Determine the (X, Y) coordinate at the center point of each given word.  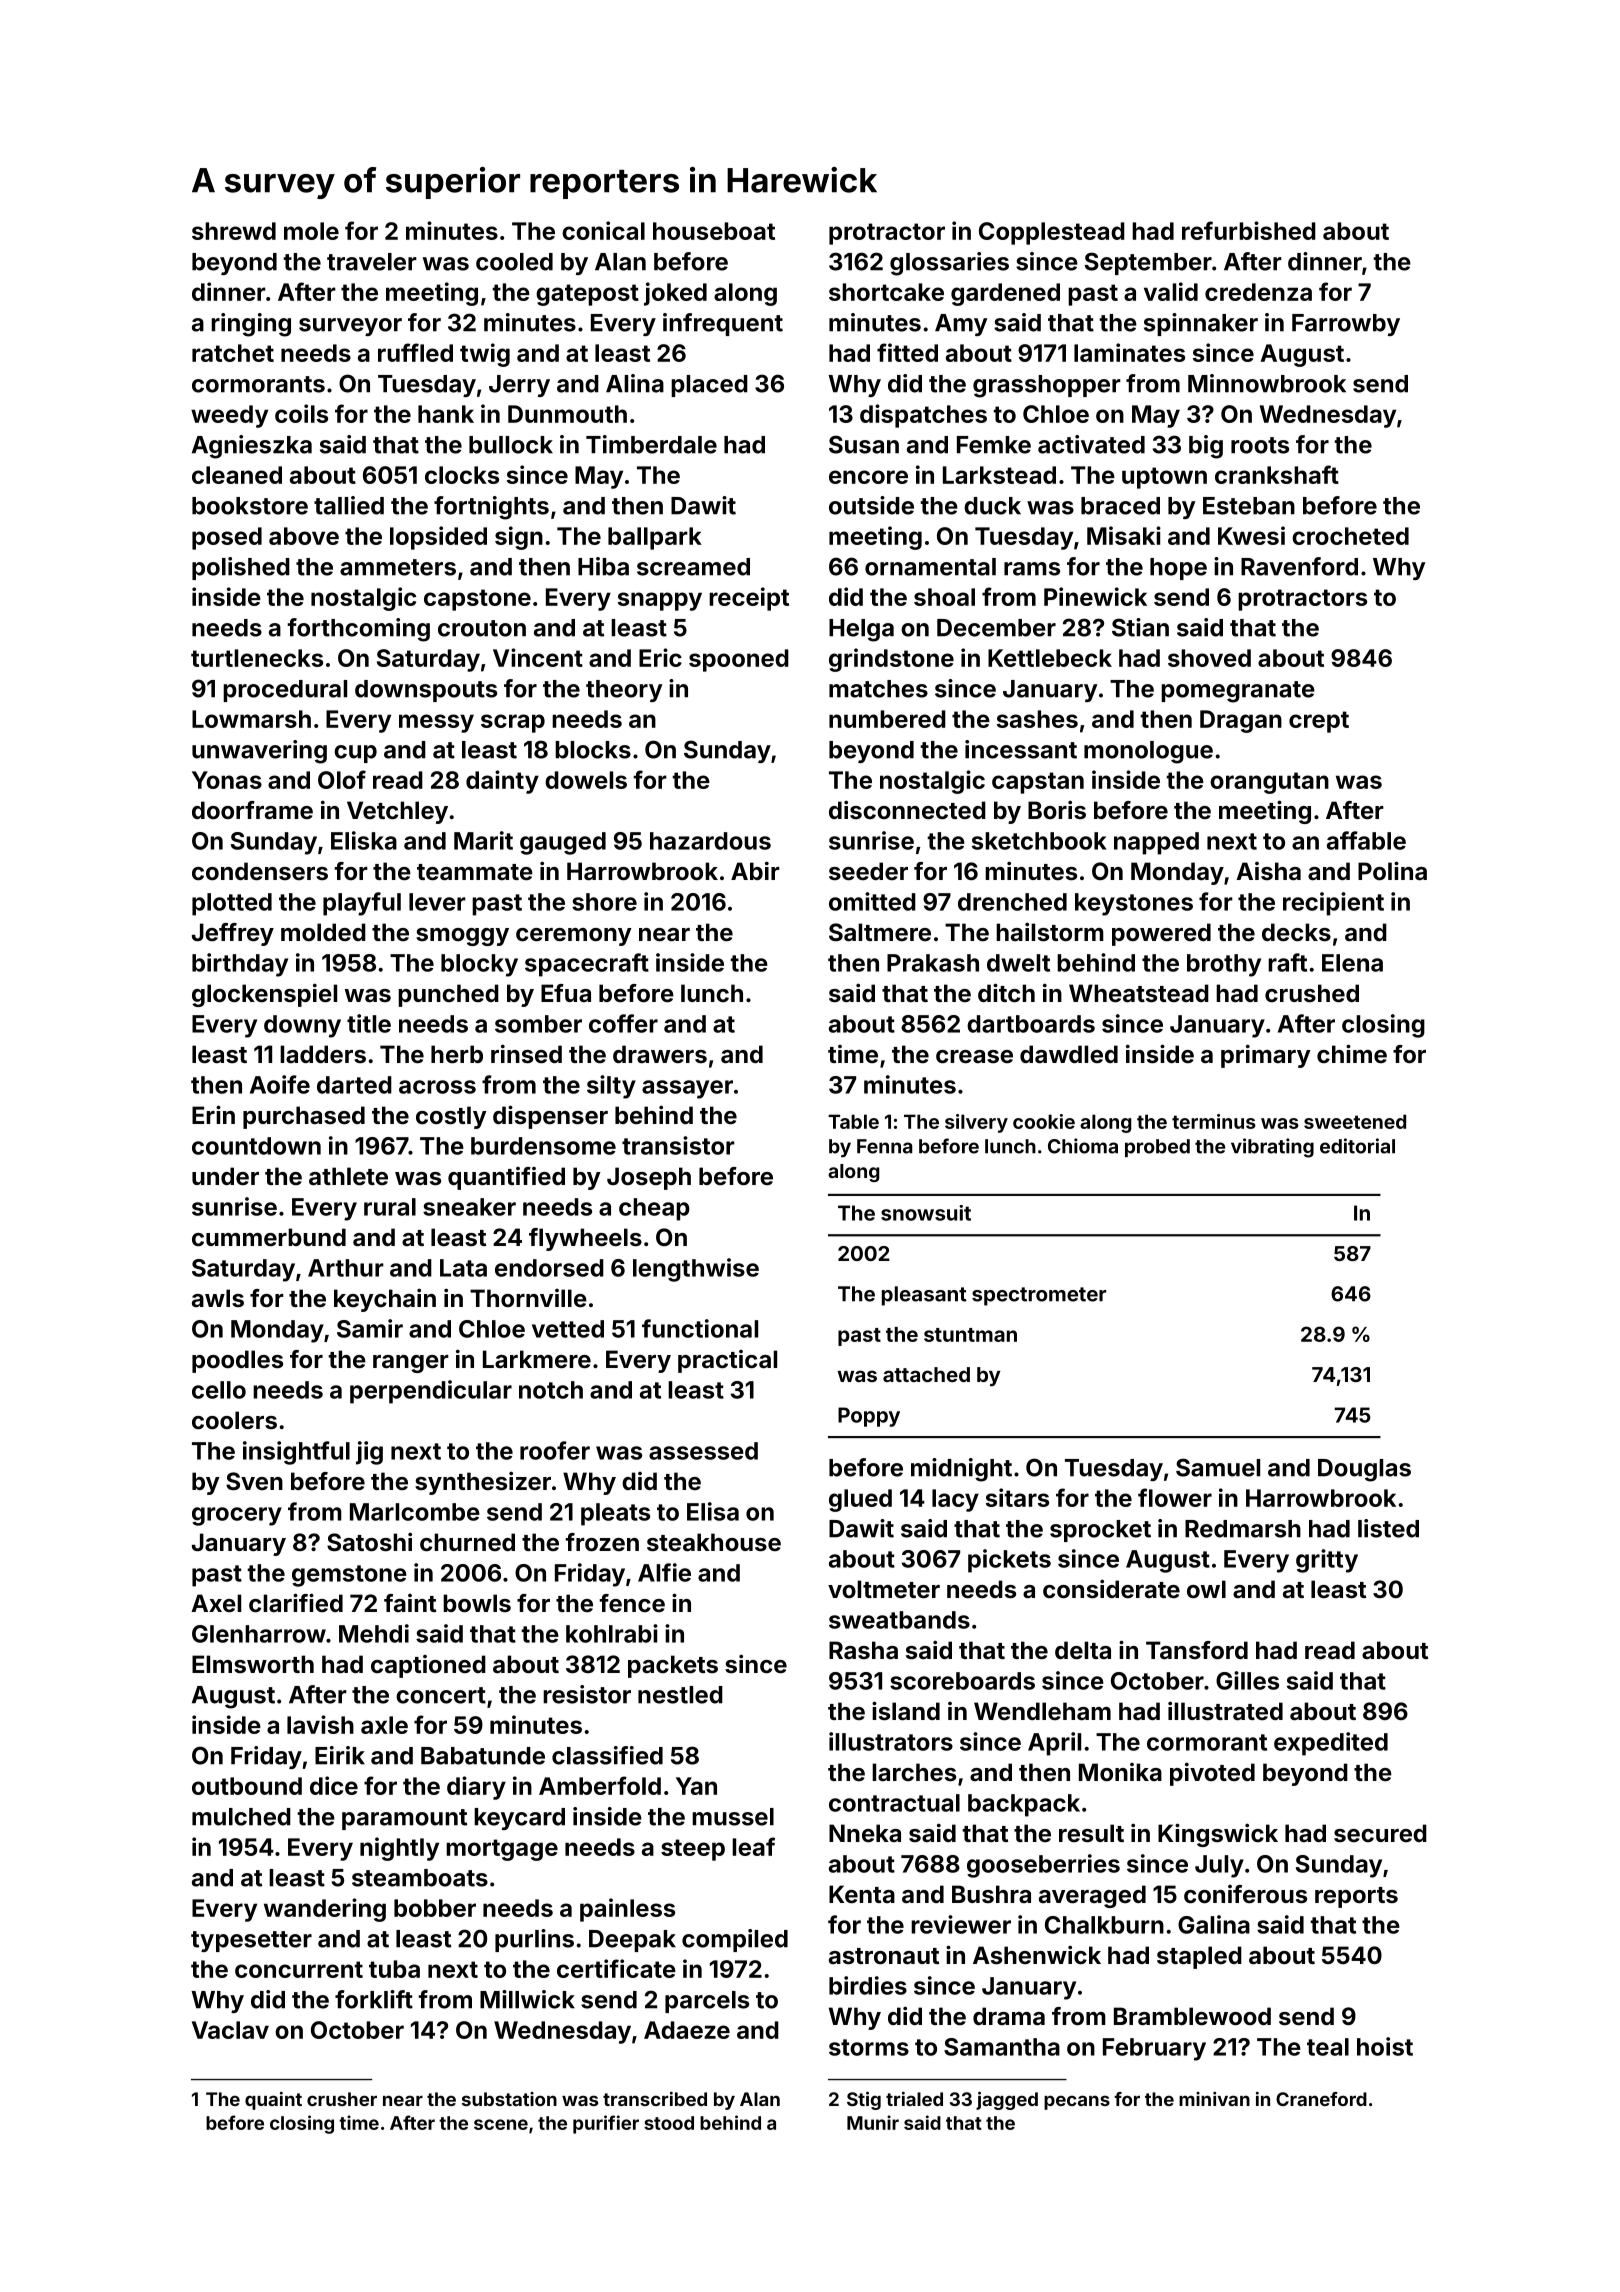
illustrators (891, 1741)
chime (1352, 1053)
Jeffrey (233, 934)
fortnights (491, 508)
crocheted (1350, 536)
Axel (216, 1603)
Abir (755, 870)
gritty (1327, 1561)
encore (868, 477)
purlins (534, 1940)
